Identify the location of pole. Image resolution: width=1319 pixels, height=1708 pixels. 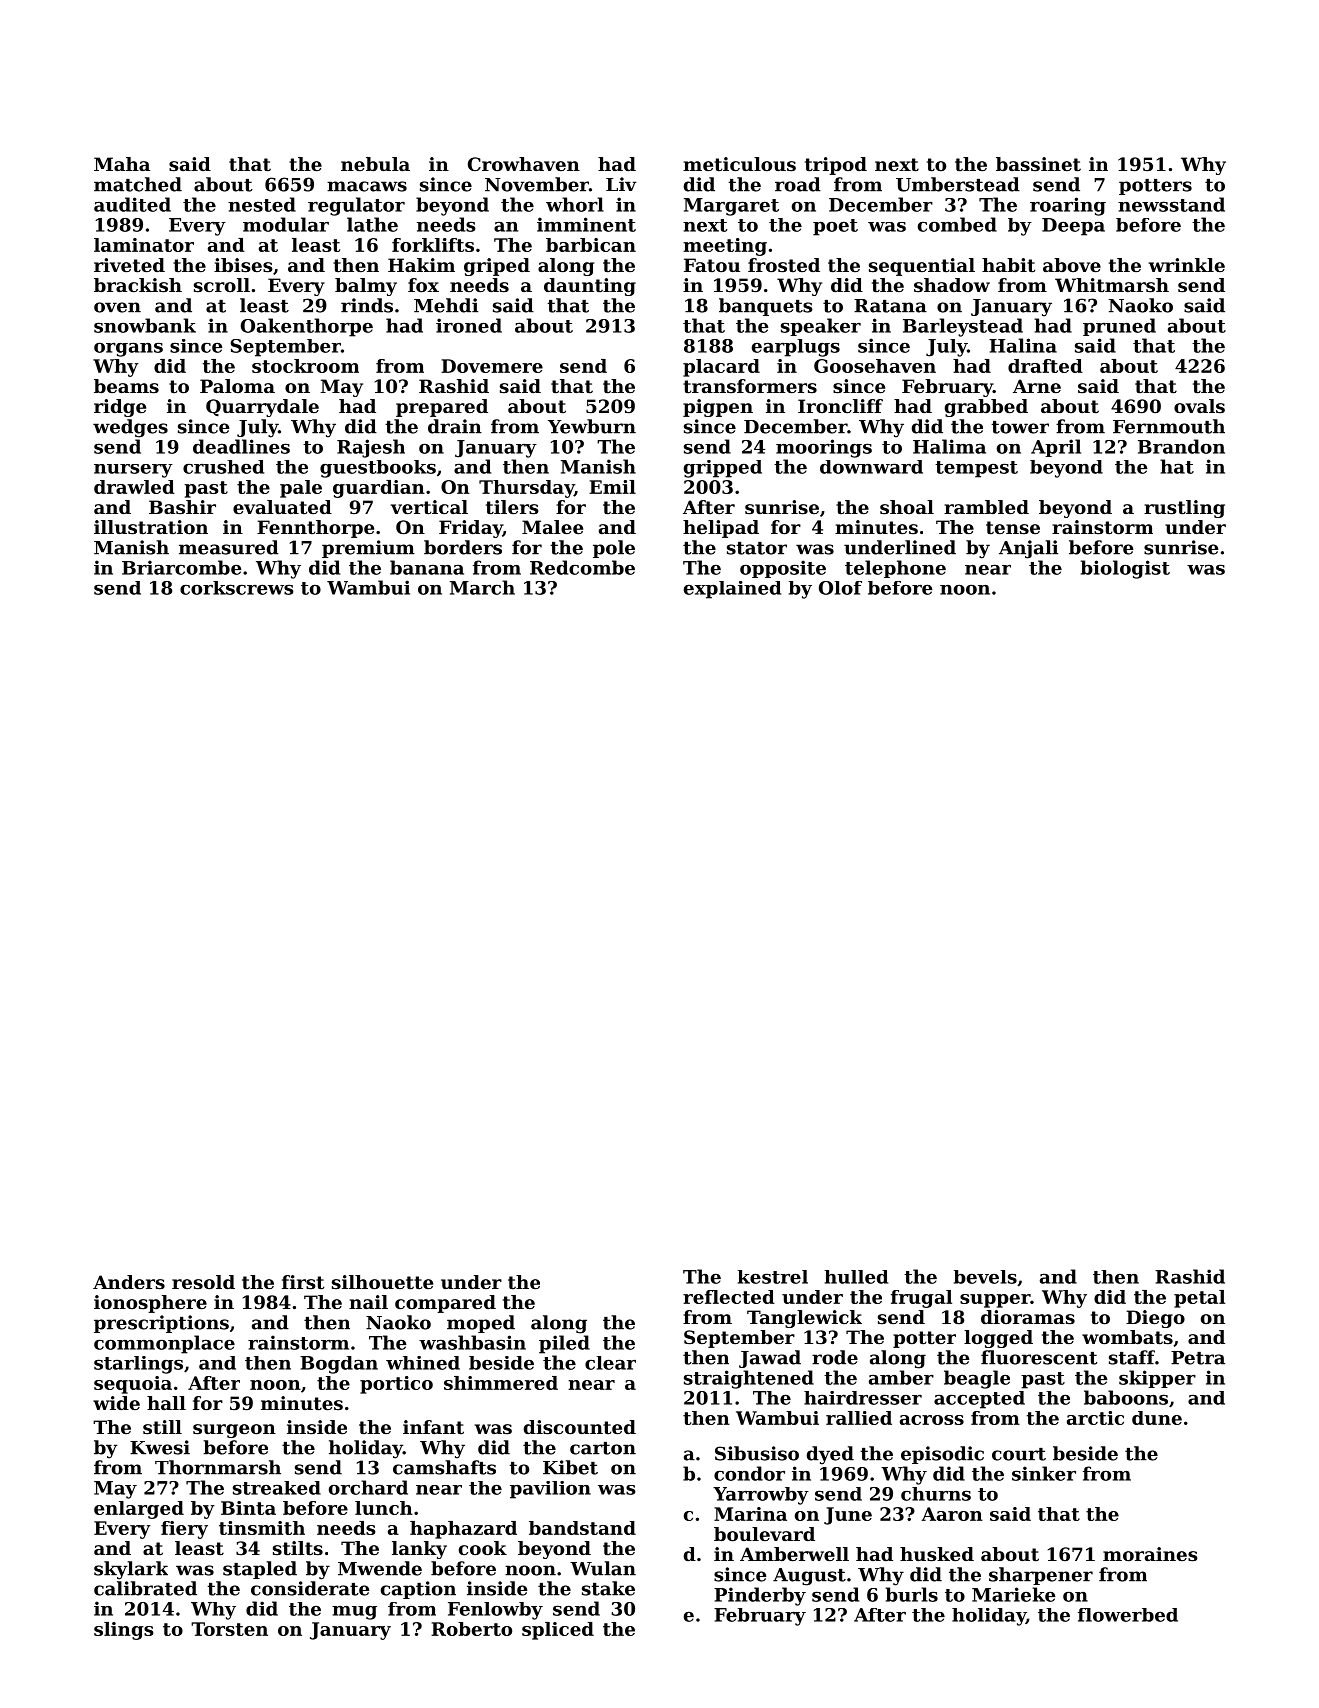
(614, 549).
